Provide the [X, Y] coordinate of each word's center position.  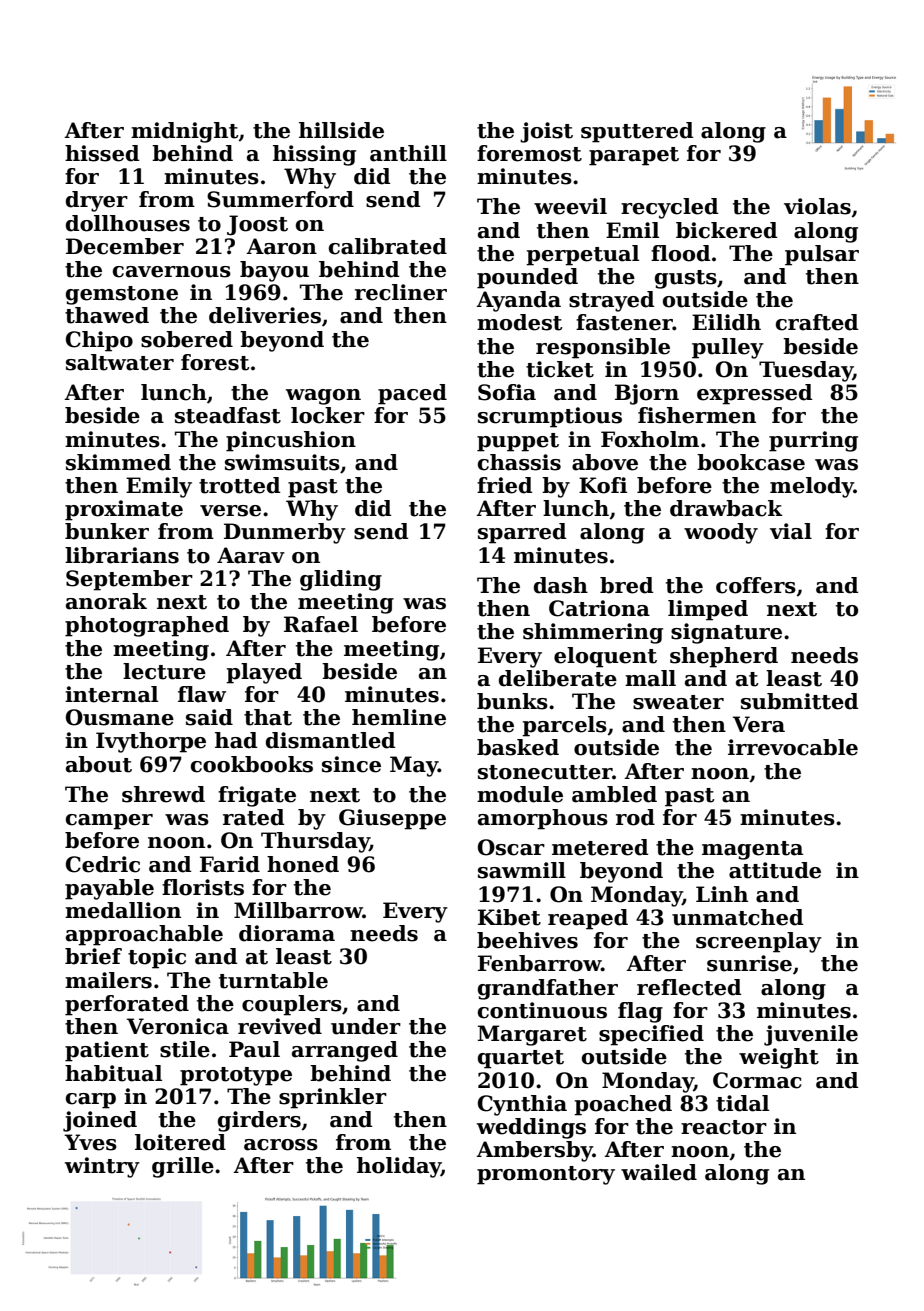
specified [651, 1035]
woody [721, 533]
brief [93, 956]
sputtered [637, 132]
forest [215, 362]
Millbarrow [298, 910]
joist [546, 132]
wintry [102, 1167]
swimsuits [282, 462]
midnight [185, 132]
